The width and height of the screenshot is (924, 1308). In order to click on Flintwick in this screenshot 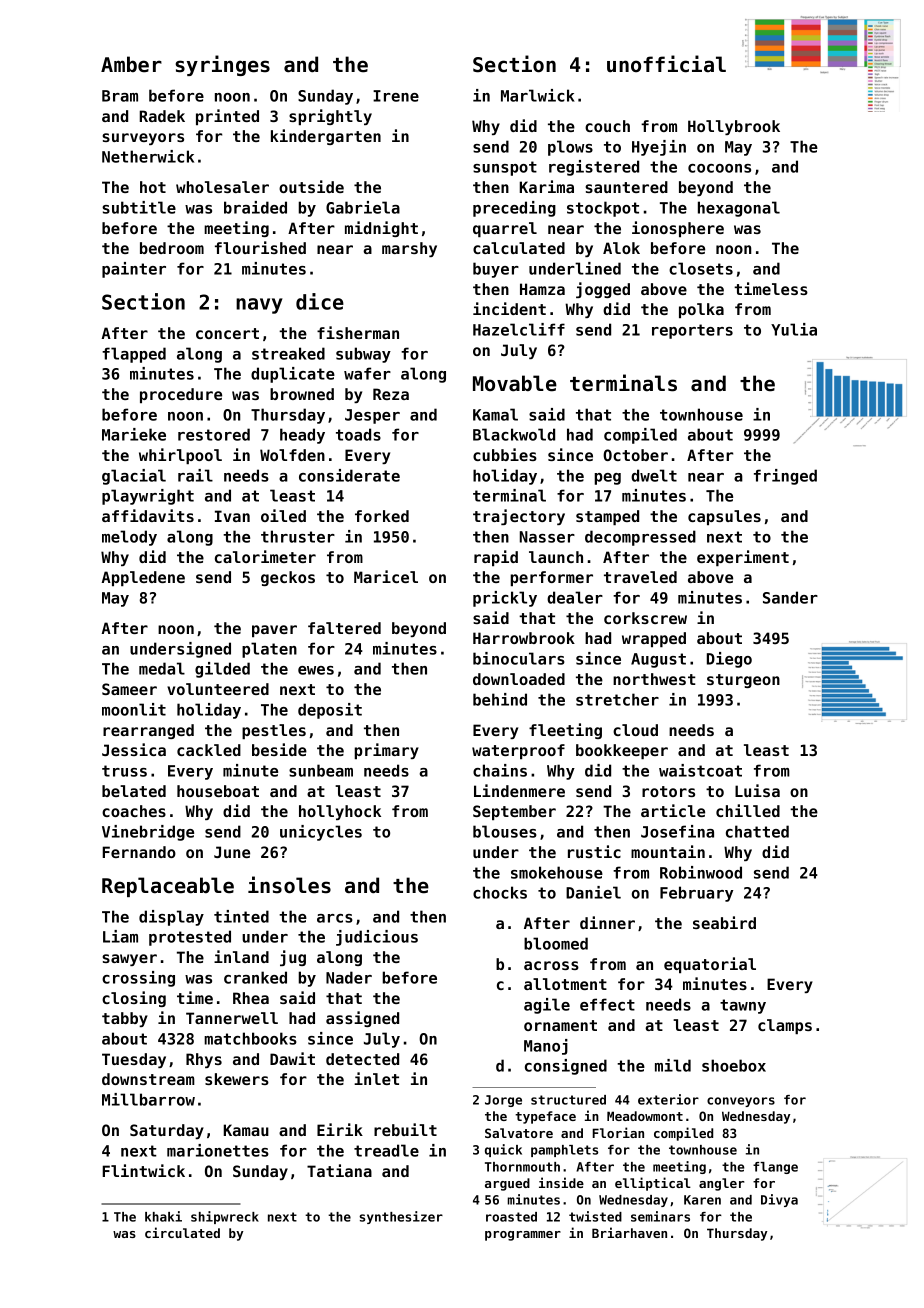, I will do `click(143, 1170)`.
